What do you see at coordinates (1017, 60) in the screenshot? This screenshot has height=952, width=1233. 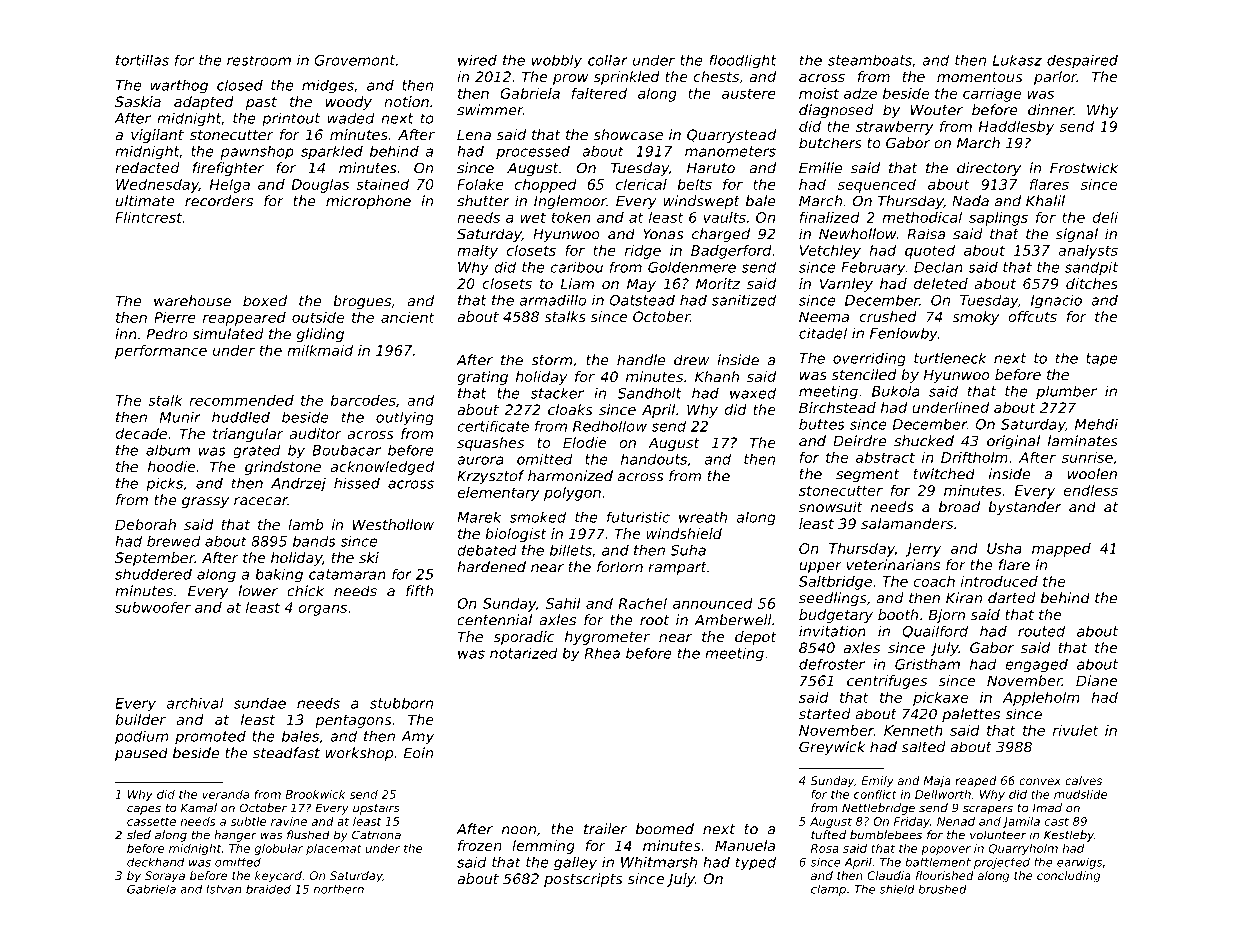 I see `Lukasz` at bounding box center [1017, 60].
